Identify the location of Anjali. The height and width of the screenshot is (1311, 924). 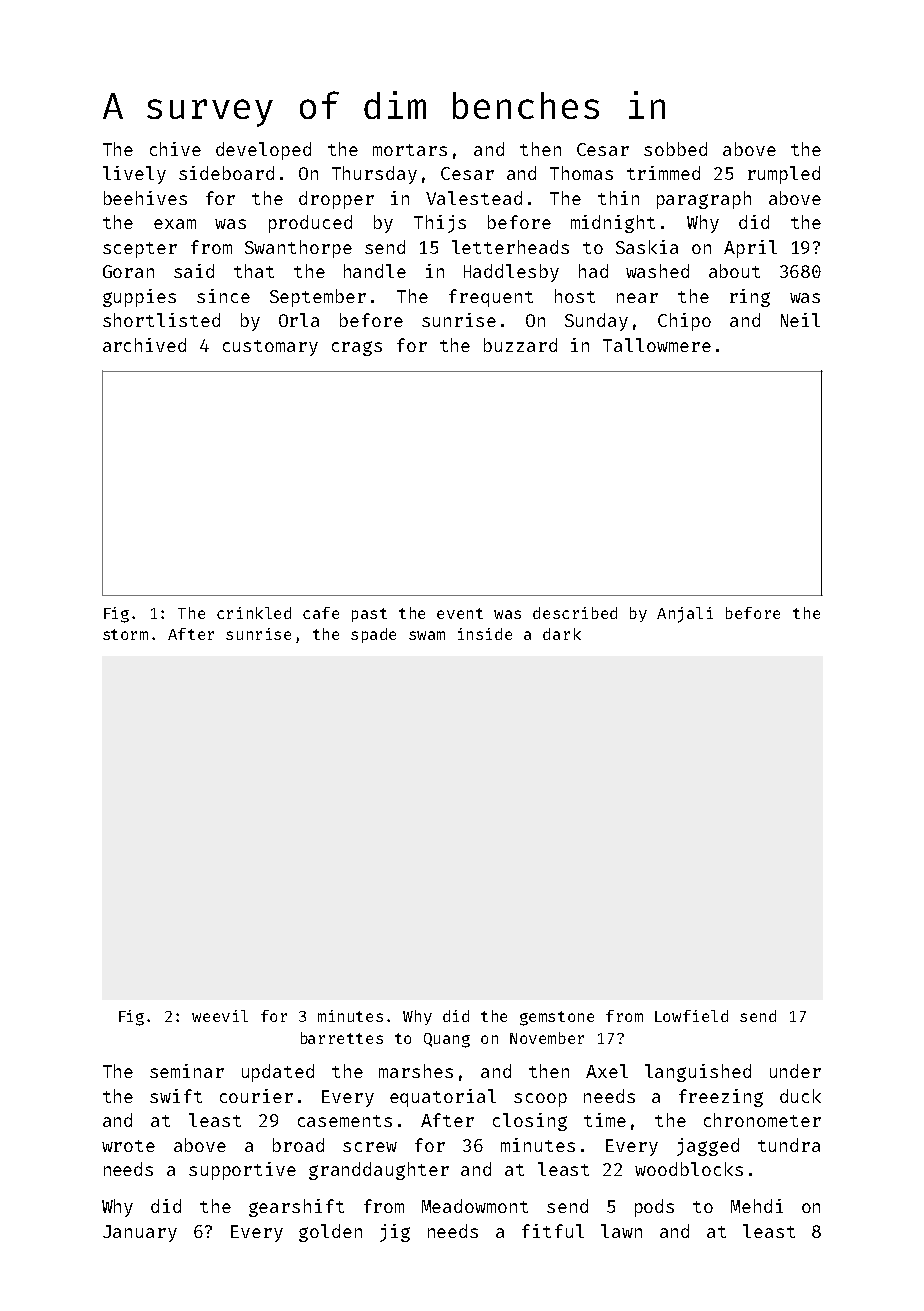
(685, 615).
